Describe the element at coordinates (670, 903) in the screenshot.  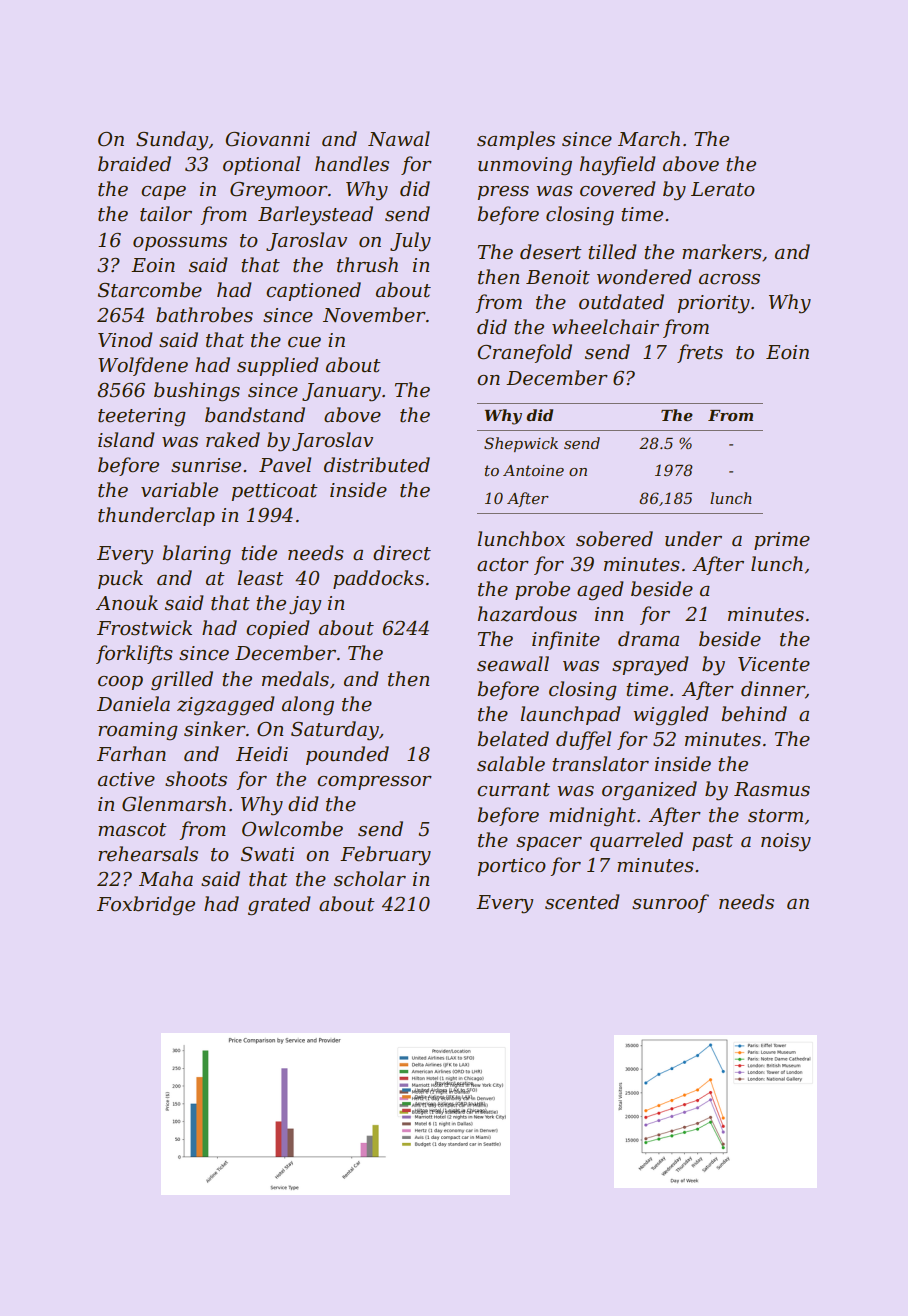
I see `sunroof` at that location.
